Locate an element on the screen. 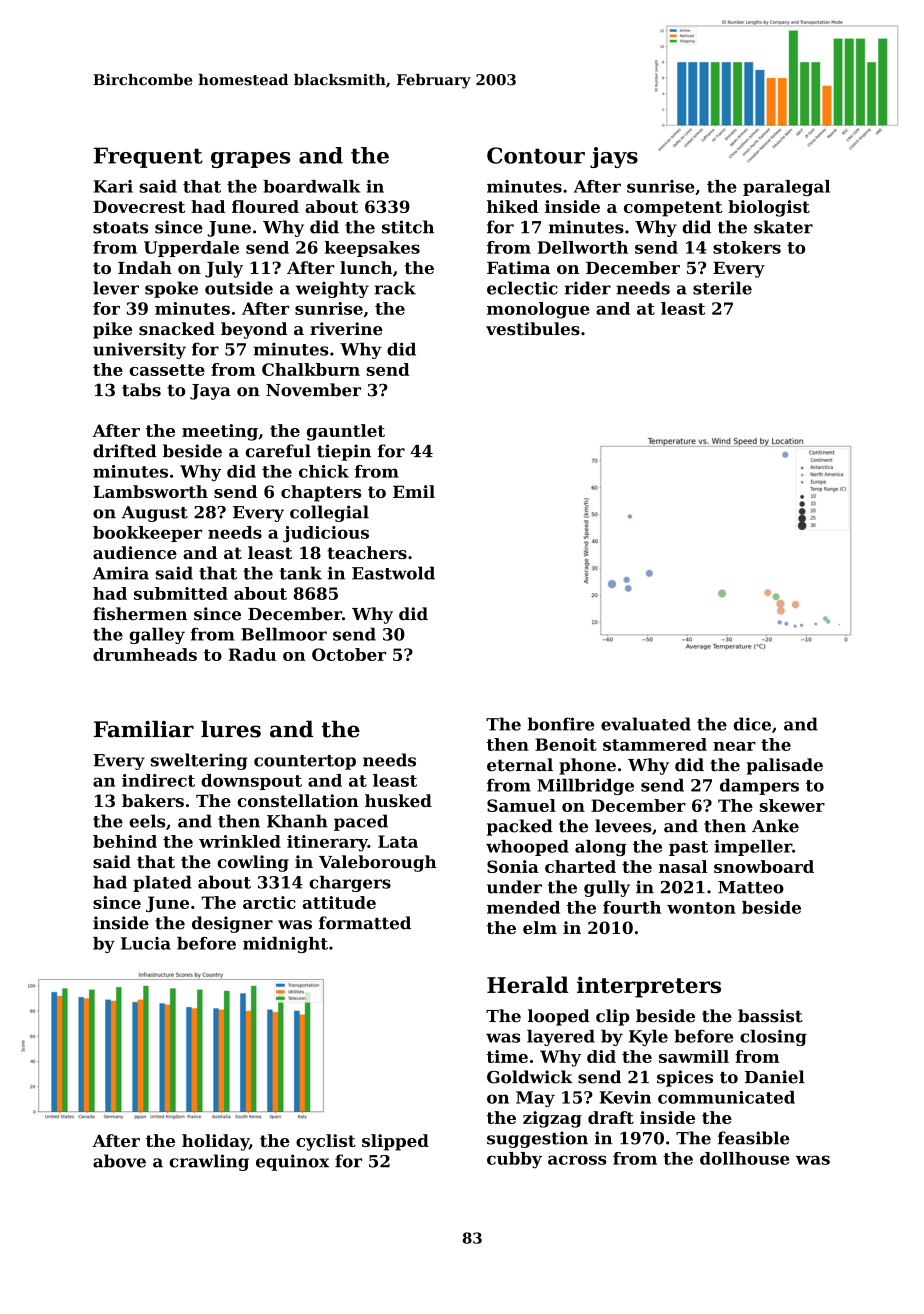  bonfire is located at coordinates (561, 724).
